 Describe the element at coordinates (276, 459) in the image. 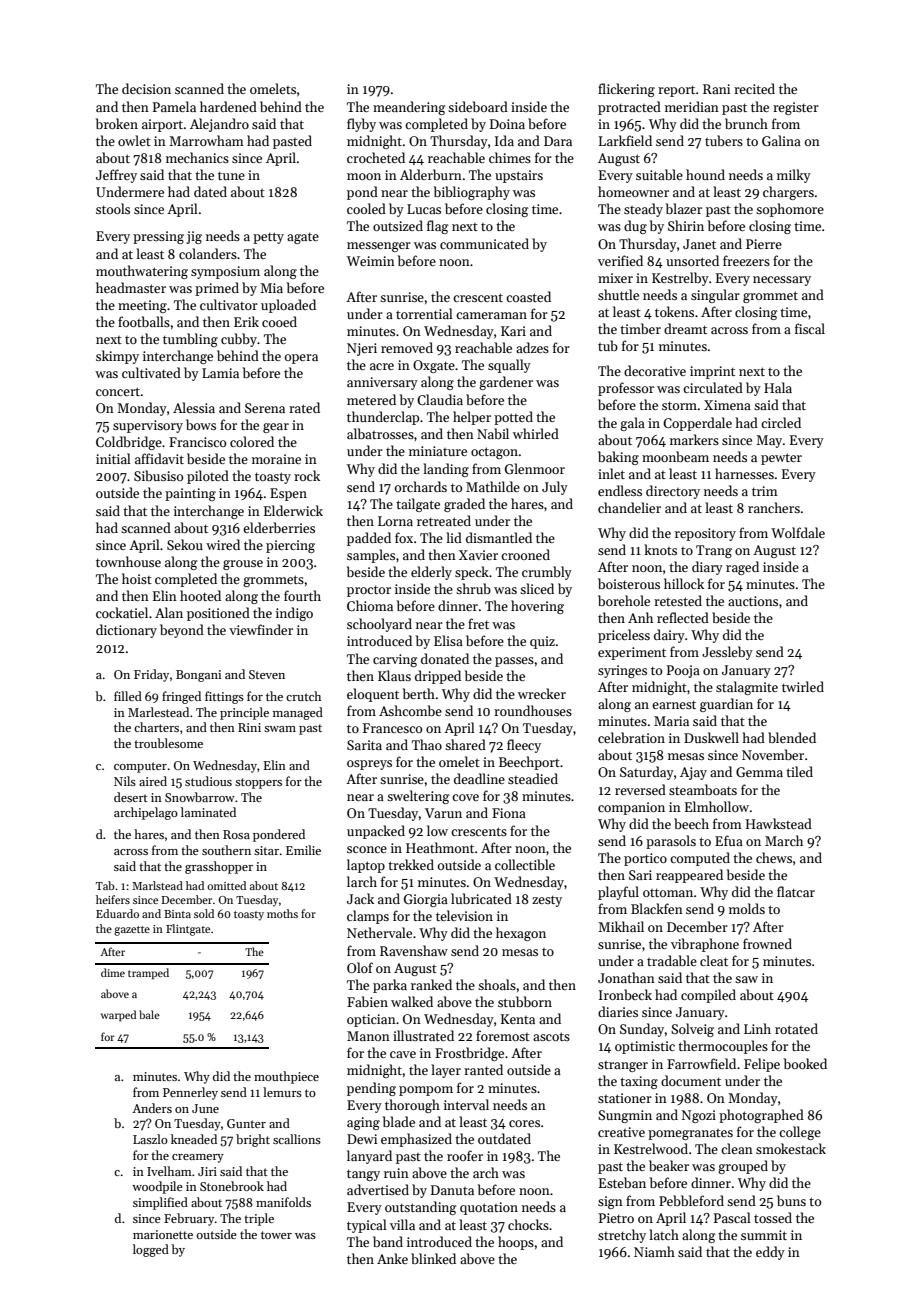

I see `moraine` at that location.
